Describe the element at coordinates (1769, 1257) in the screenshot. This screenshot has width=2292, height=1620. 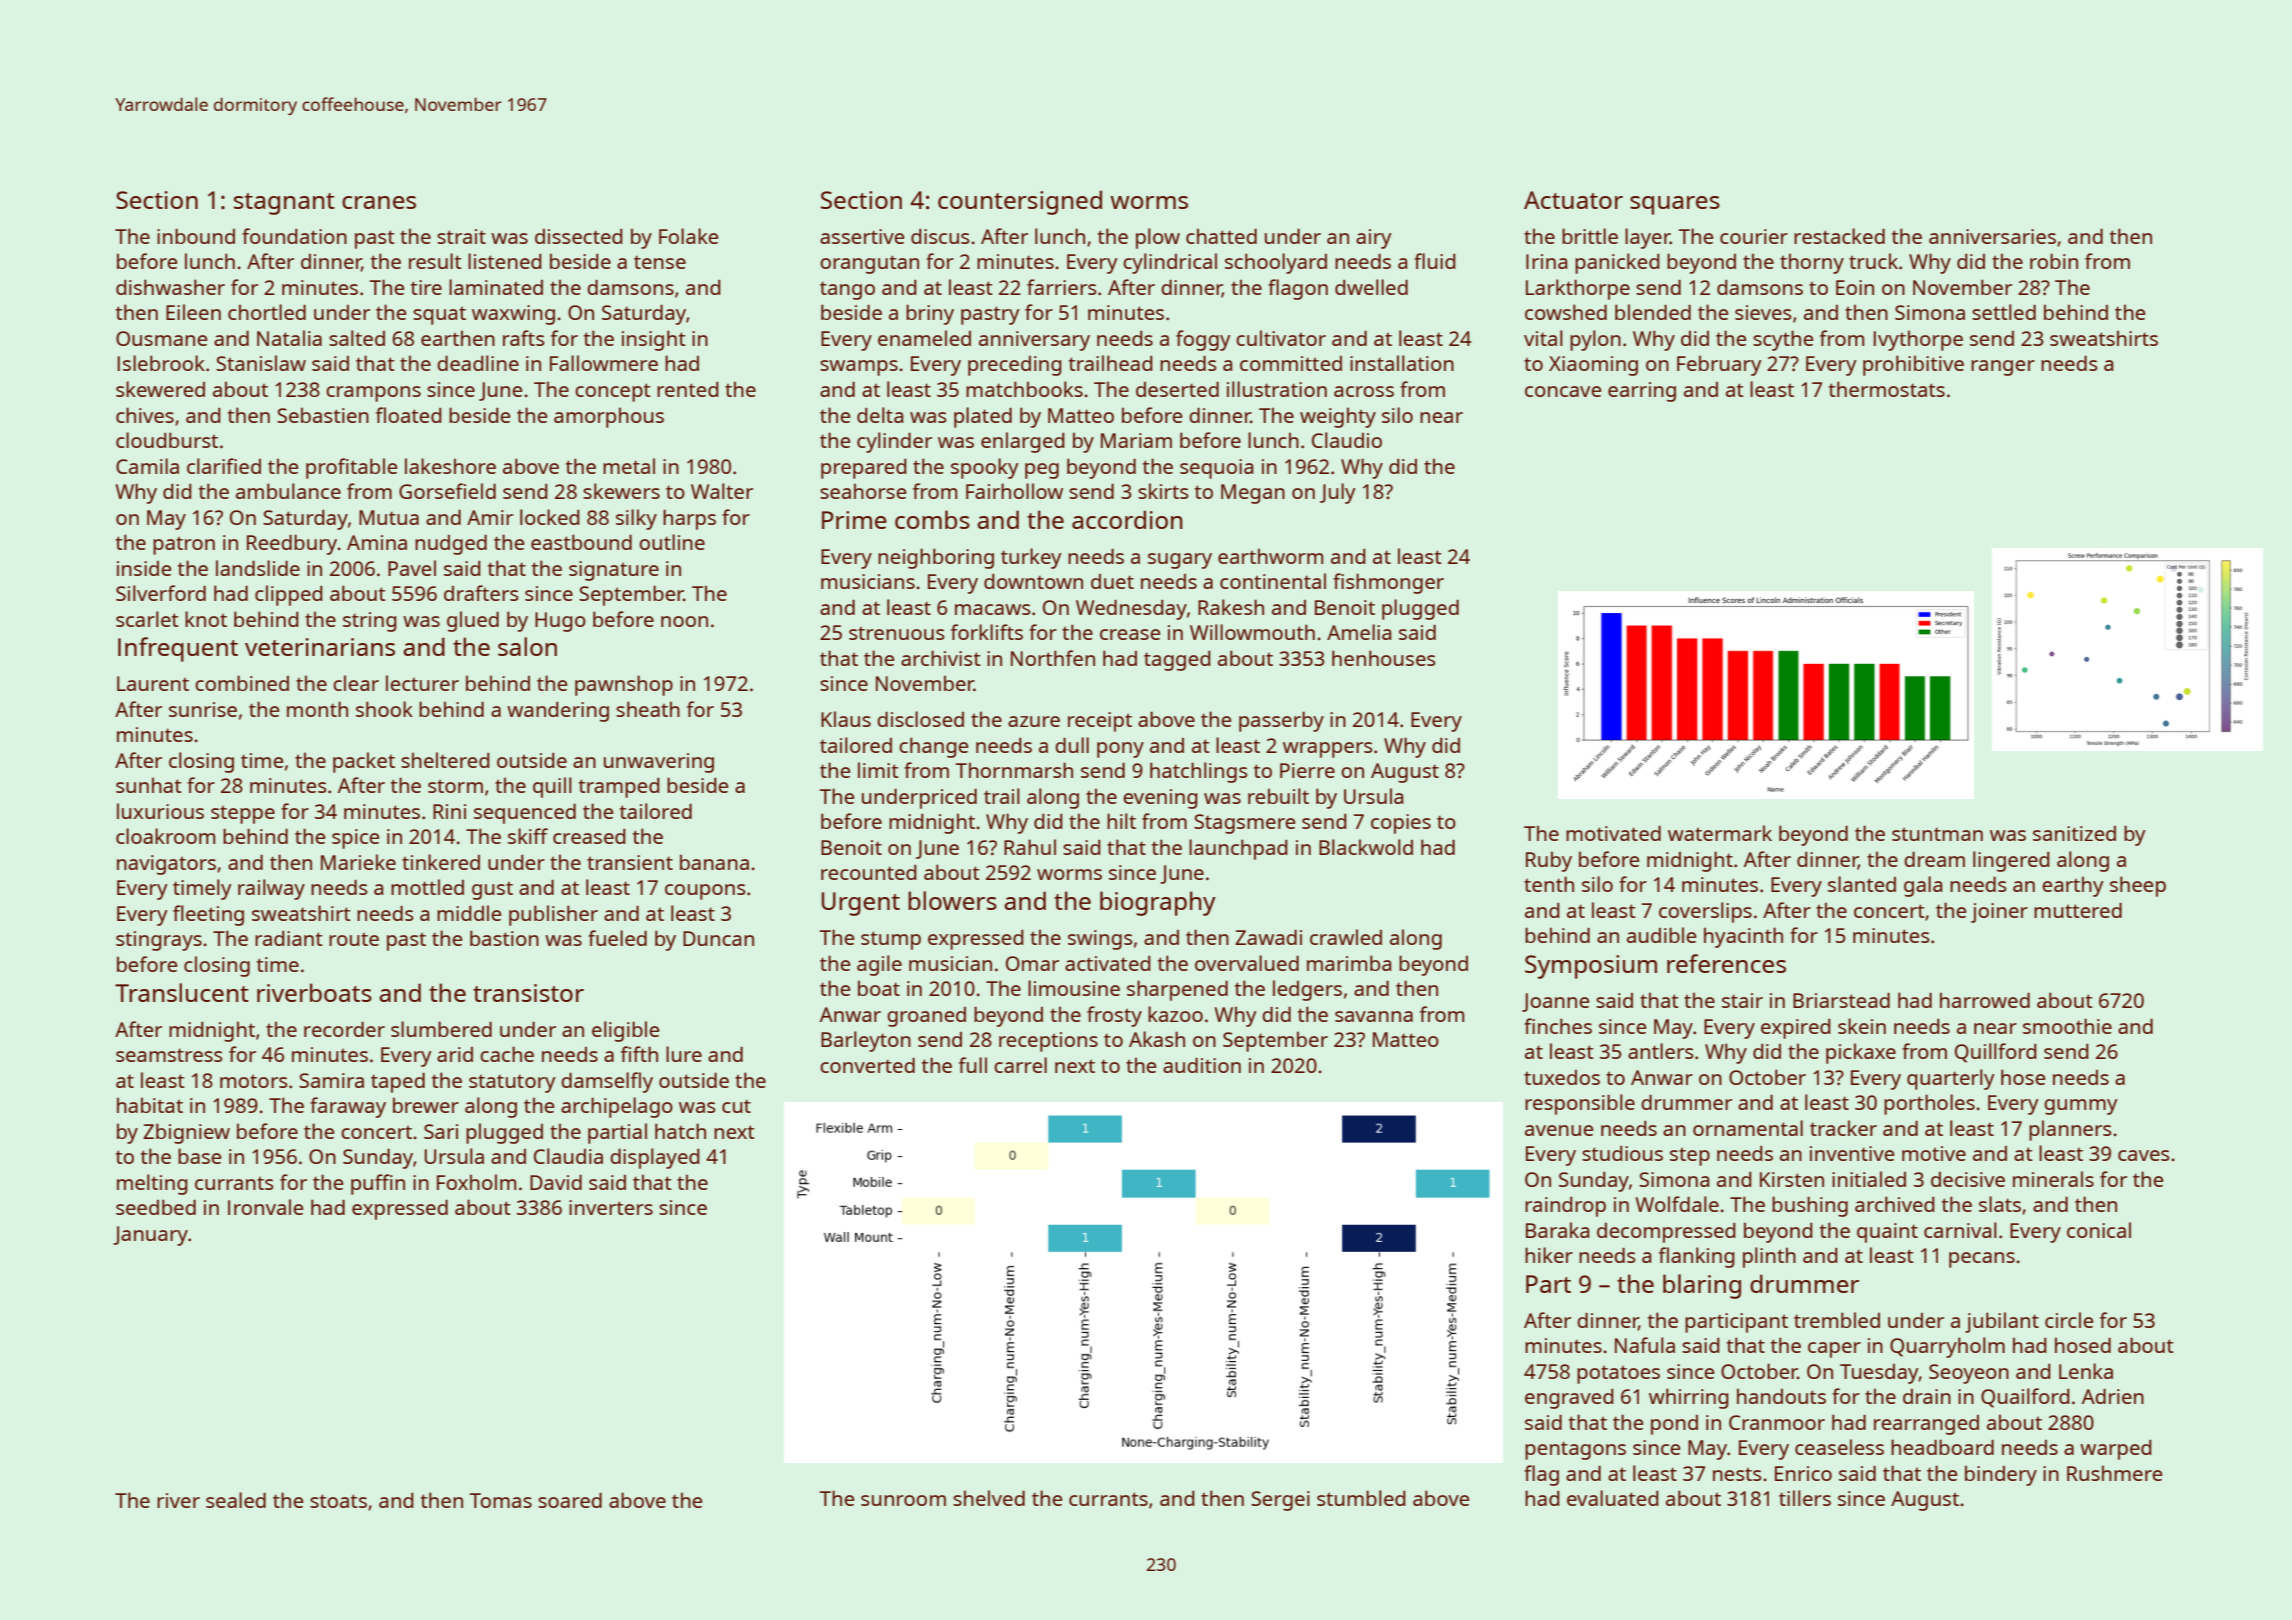
I see `plinth` at that location.
